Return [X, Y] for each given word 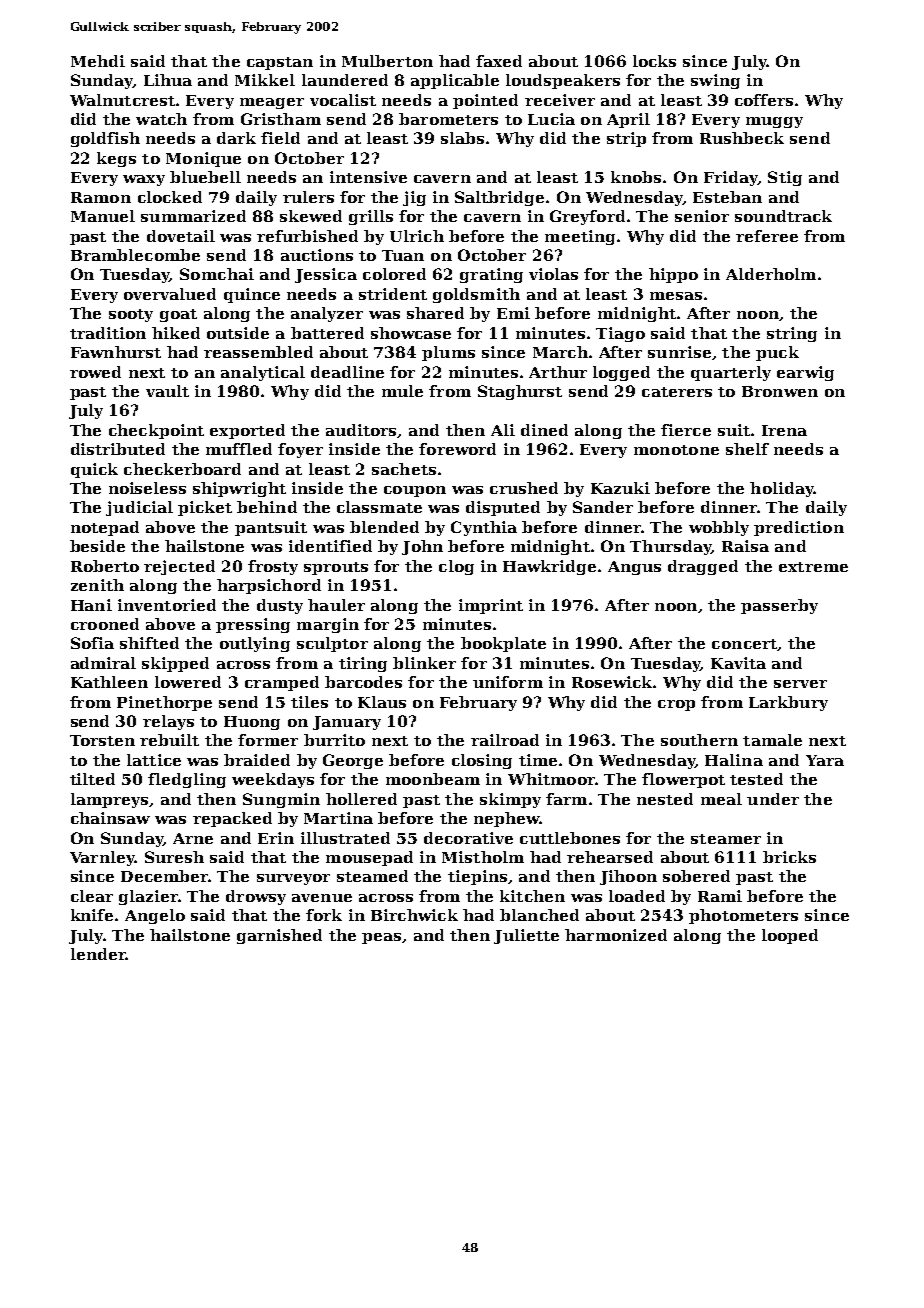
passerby [779, 606]
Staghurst [520, 392]
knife [92, 915]
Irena [784, 430]
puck [777, 353]
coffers [764, 100]
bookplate [503, 644]
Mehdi [98, 61]
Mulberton [387, 61]
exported [247, 431]
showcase [411, 333]
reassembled [258, 352]
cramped [282, 683]
